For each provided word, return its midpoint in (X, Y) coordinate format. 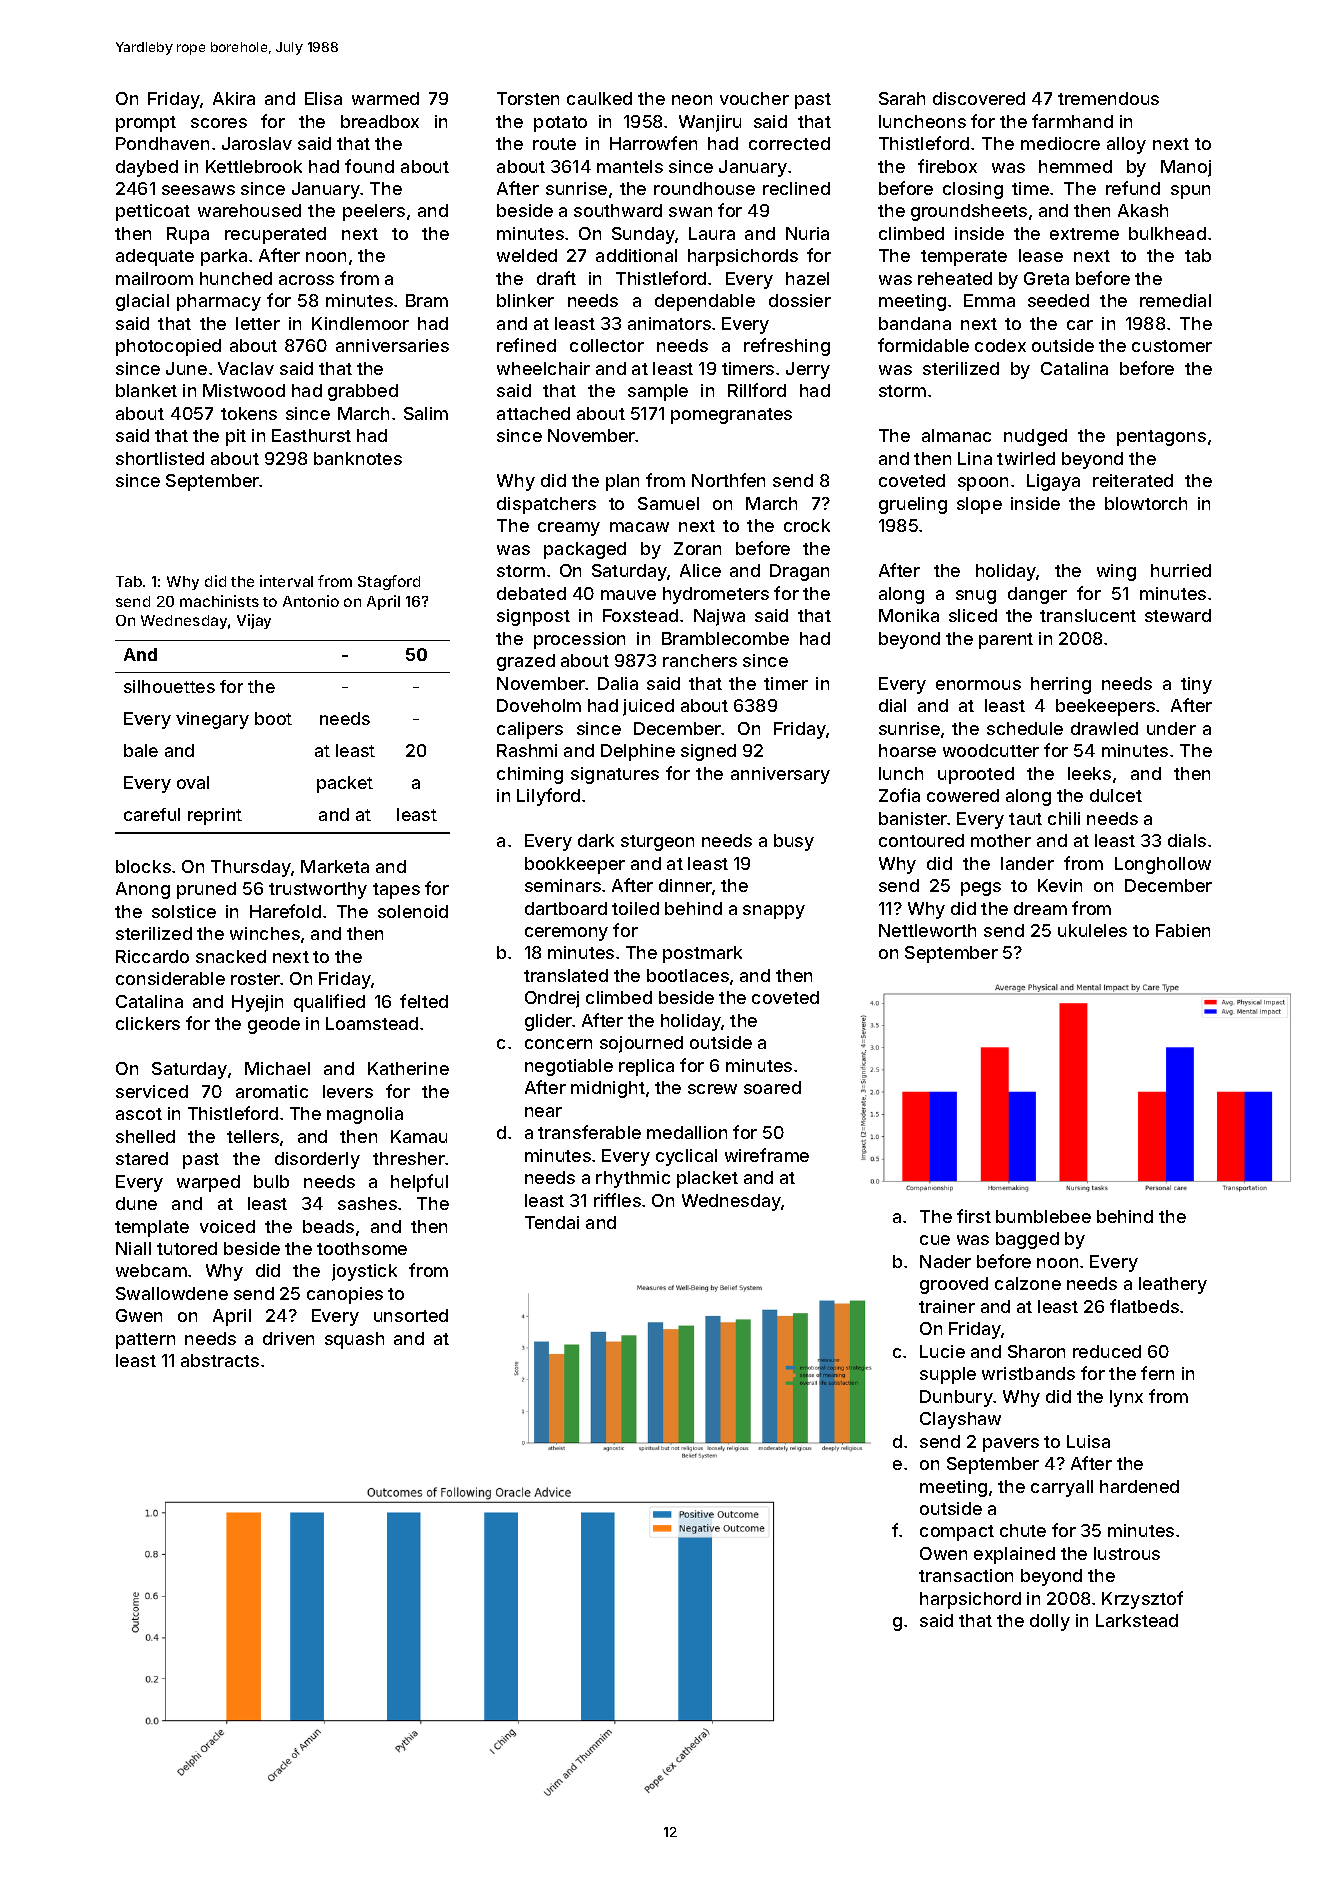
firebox (947, 166)
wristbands (1028, 1373)
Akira (234, 98)
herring (1061, 685)
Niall (133, 1248)
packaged (585, 550)
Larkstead (1137, 1620)
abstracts (220, 1360)
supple (948, 1375)
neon (692, 100)
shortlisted (160, 458)
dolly (1050, 1622)
